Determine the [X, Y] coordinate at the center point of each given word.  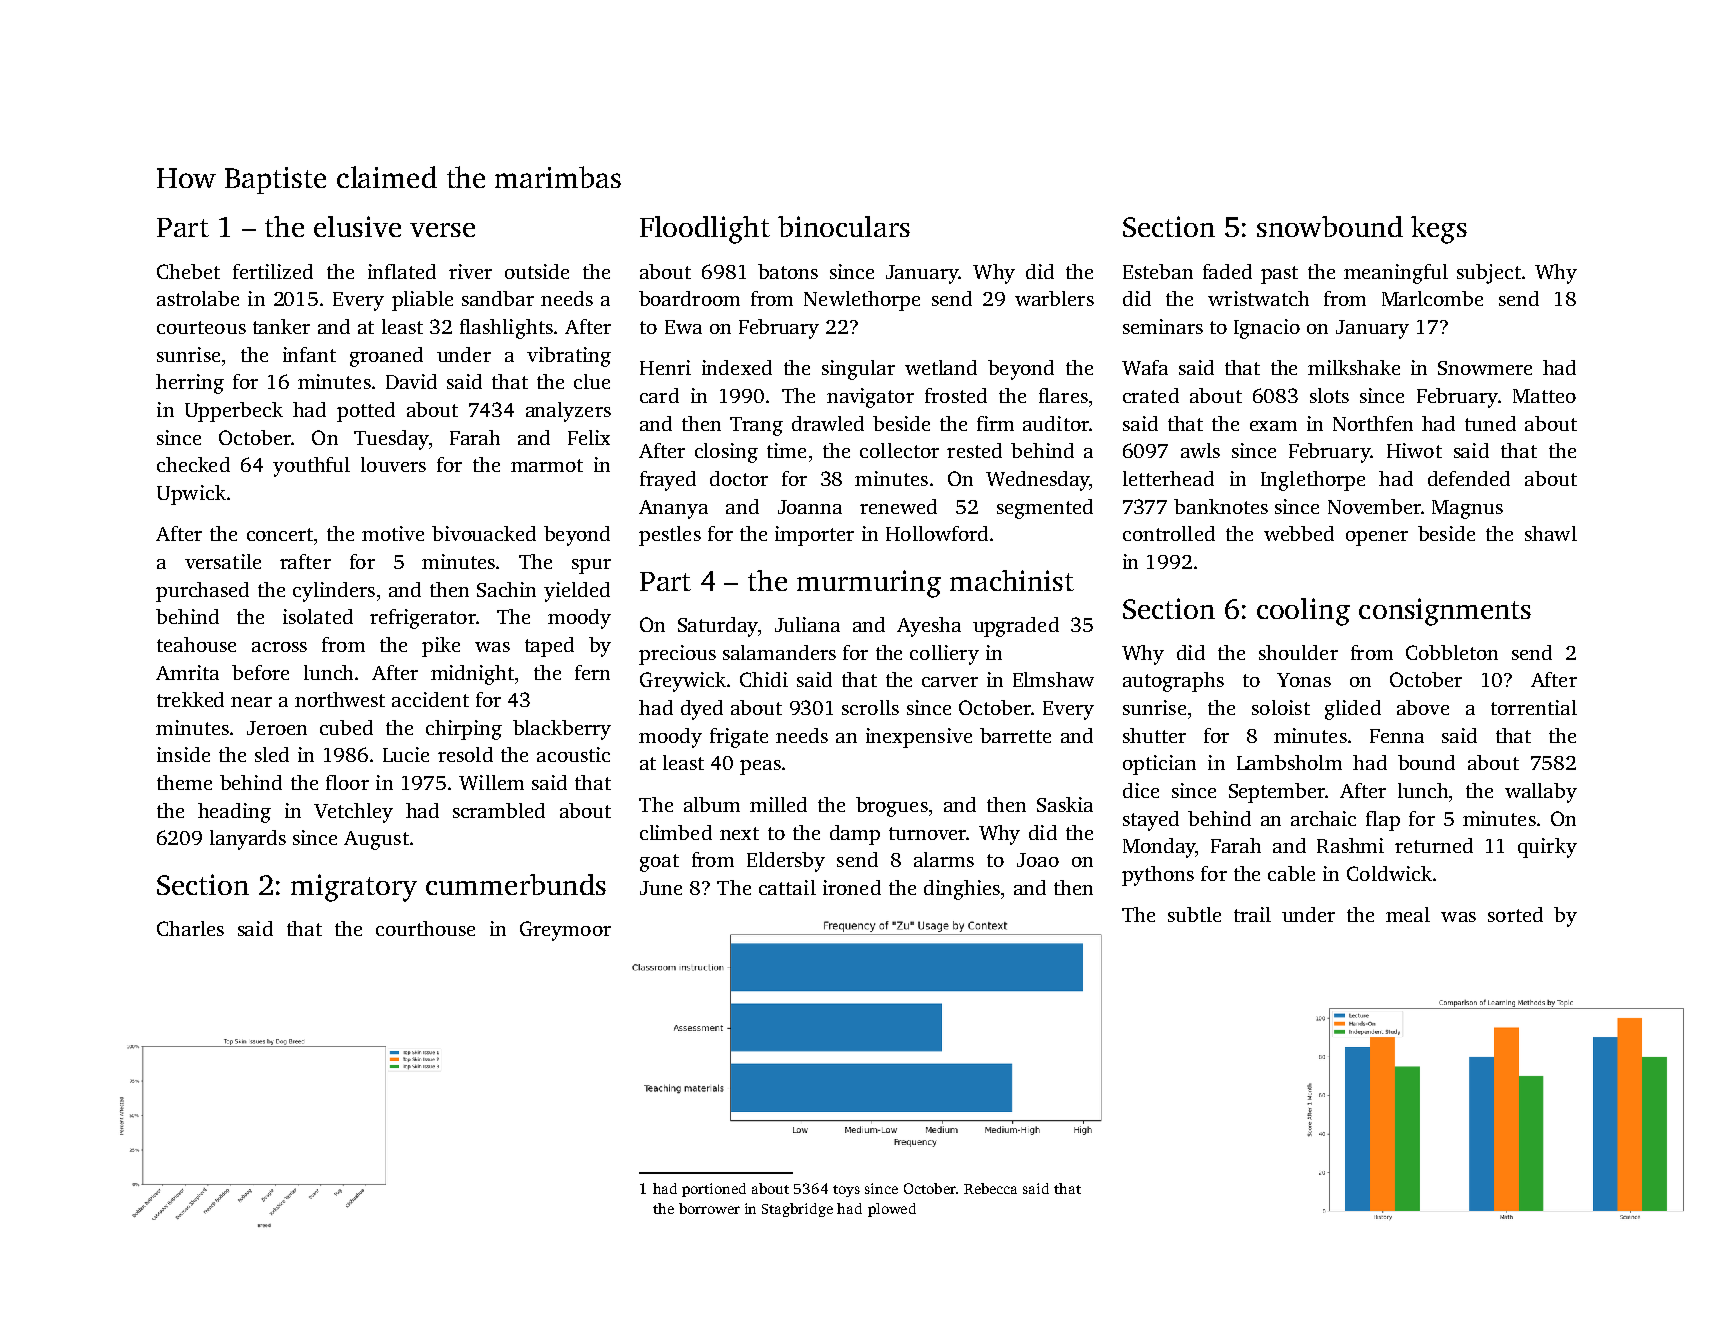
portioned [714, 1190]
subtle [1194, 914]
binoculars [844, 226]
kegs [1439, 230]
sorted [1515, 914]
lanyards [248, 840]
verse [442, 230]
